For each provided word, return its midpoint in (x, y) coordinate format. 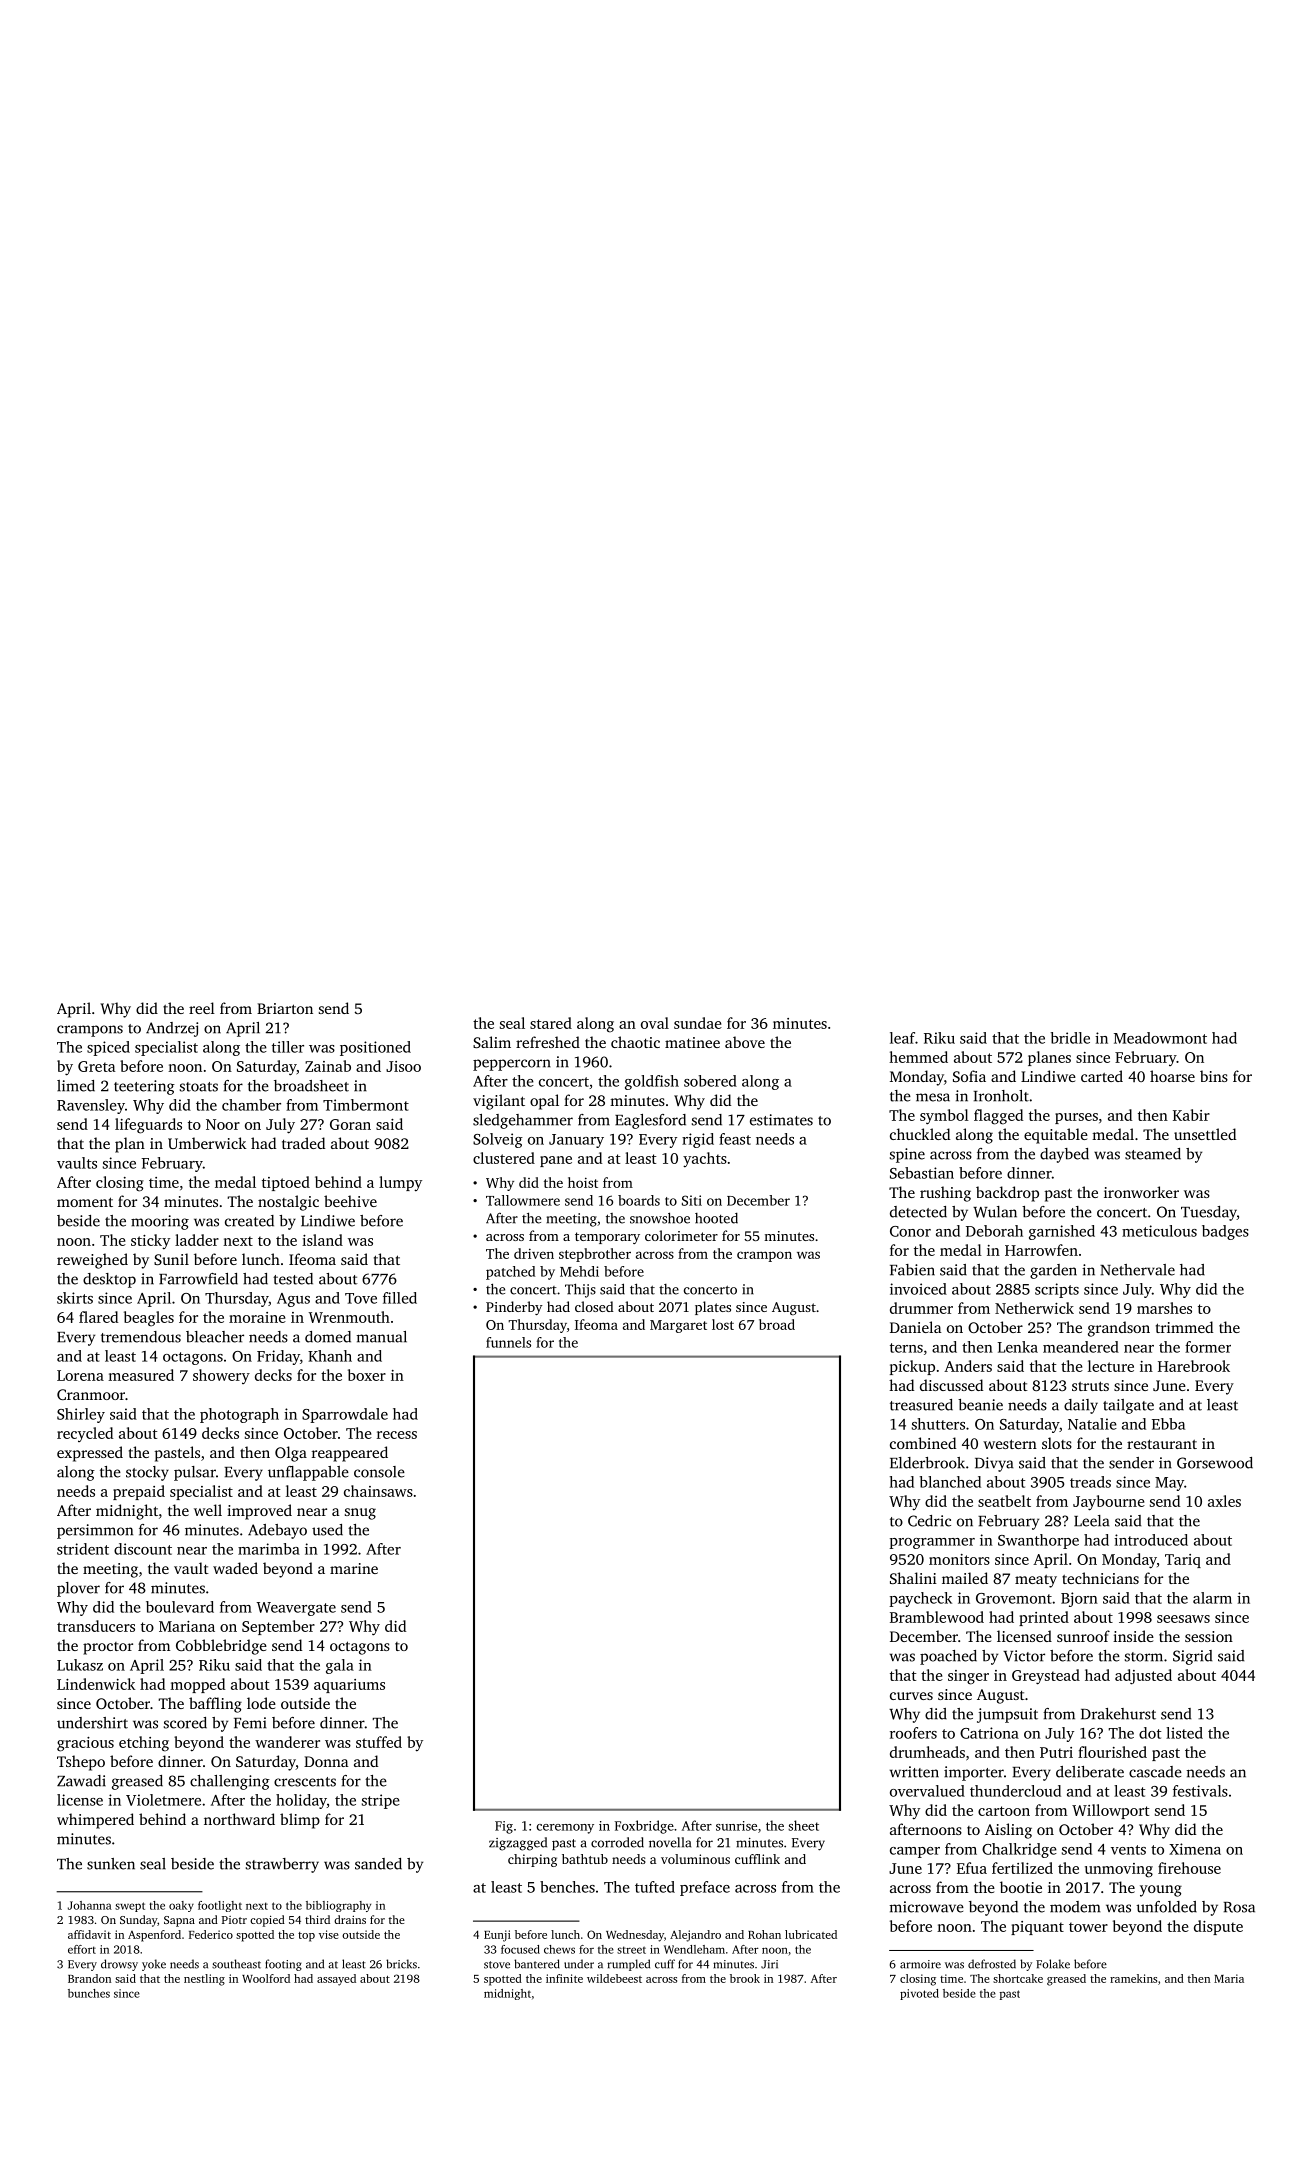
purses (1076, 1118)
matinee (692, 1042)
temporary (607, 1238)
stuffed (379, 1742)
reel (202, 1008)
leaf (902, 1038)
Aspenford (154, 1936)
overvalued (927, 1791)
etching (144, 1744)
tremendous (141, 1337)
